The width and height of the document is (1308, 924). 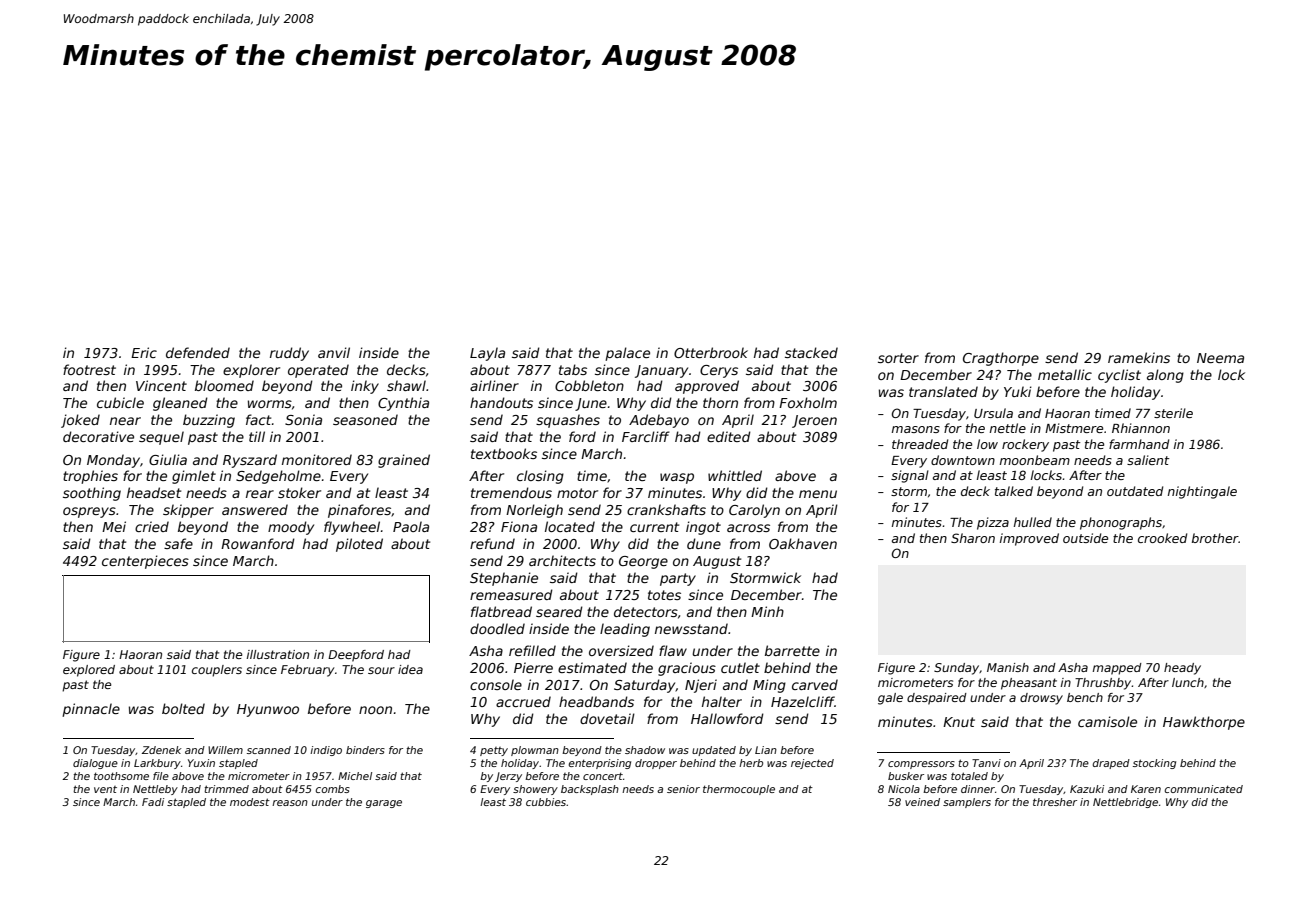 I want to click on remeasured, so click(x=511, y=594).
